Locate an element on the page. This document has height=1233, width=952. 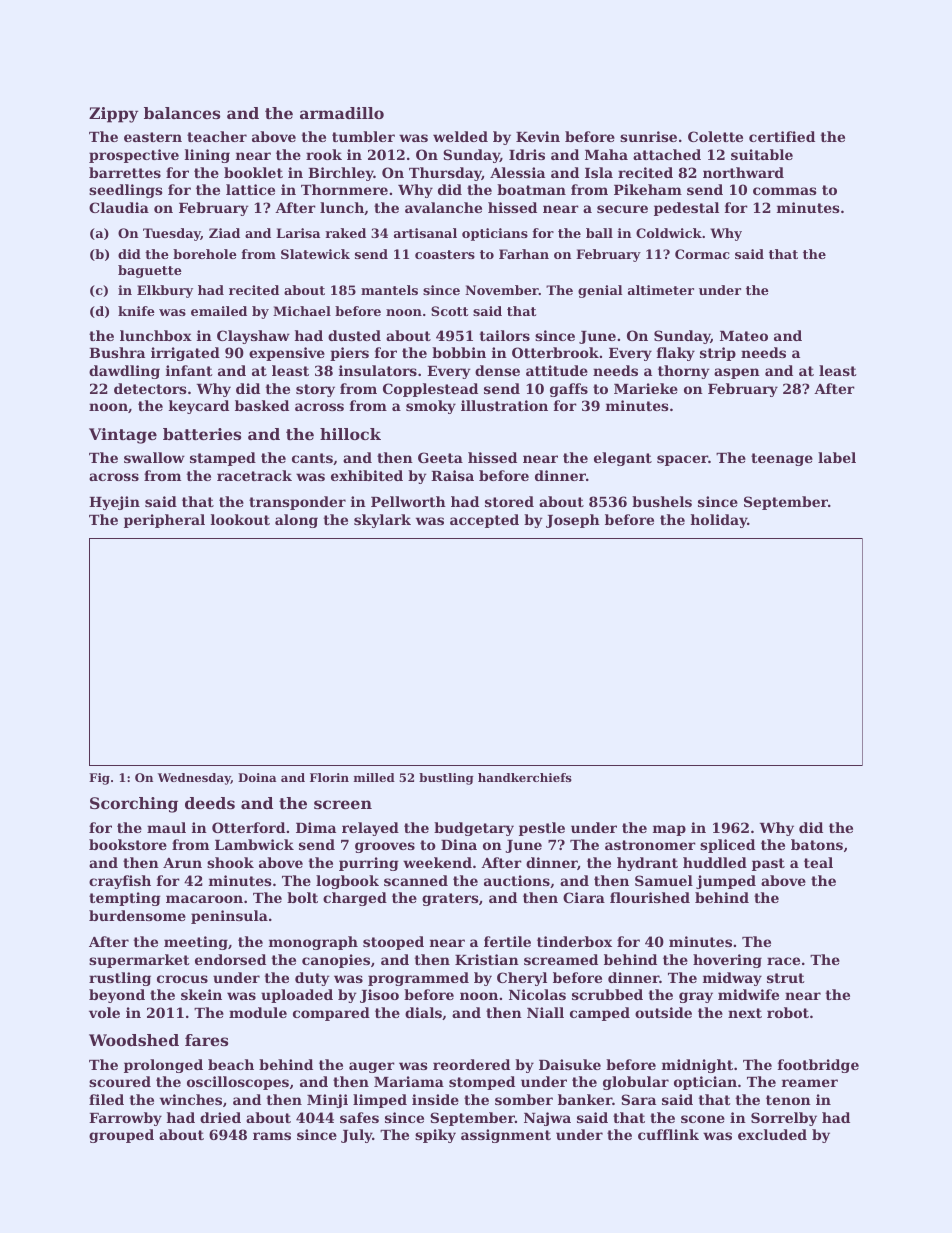
dawdling is located at coordinates (124, 372).
